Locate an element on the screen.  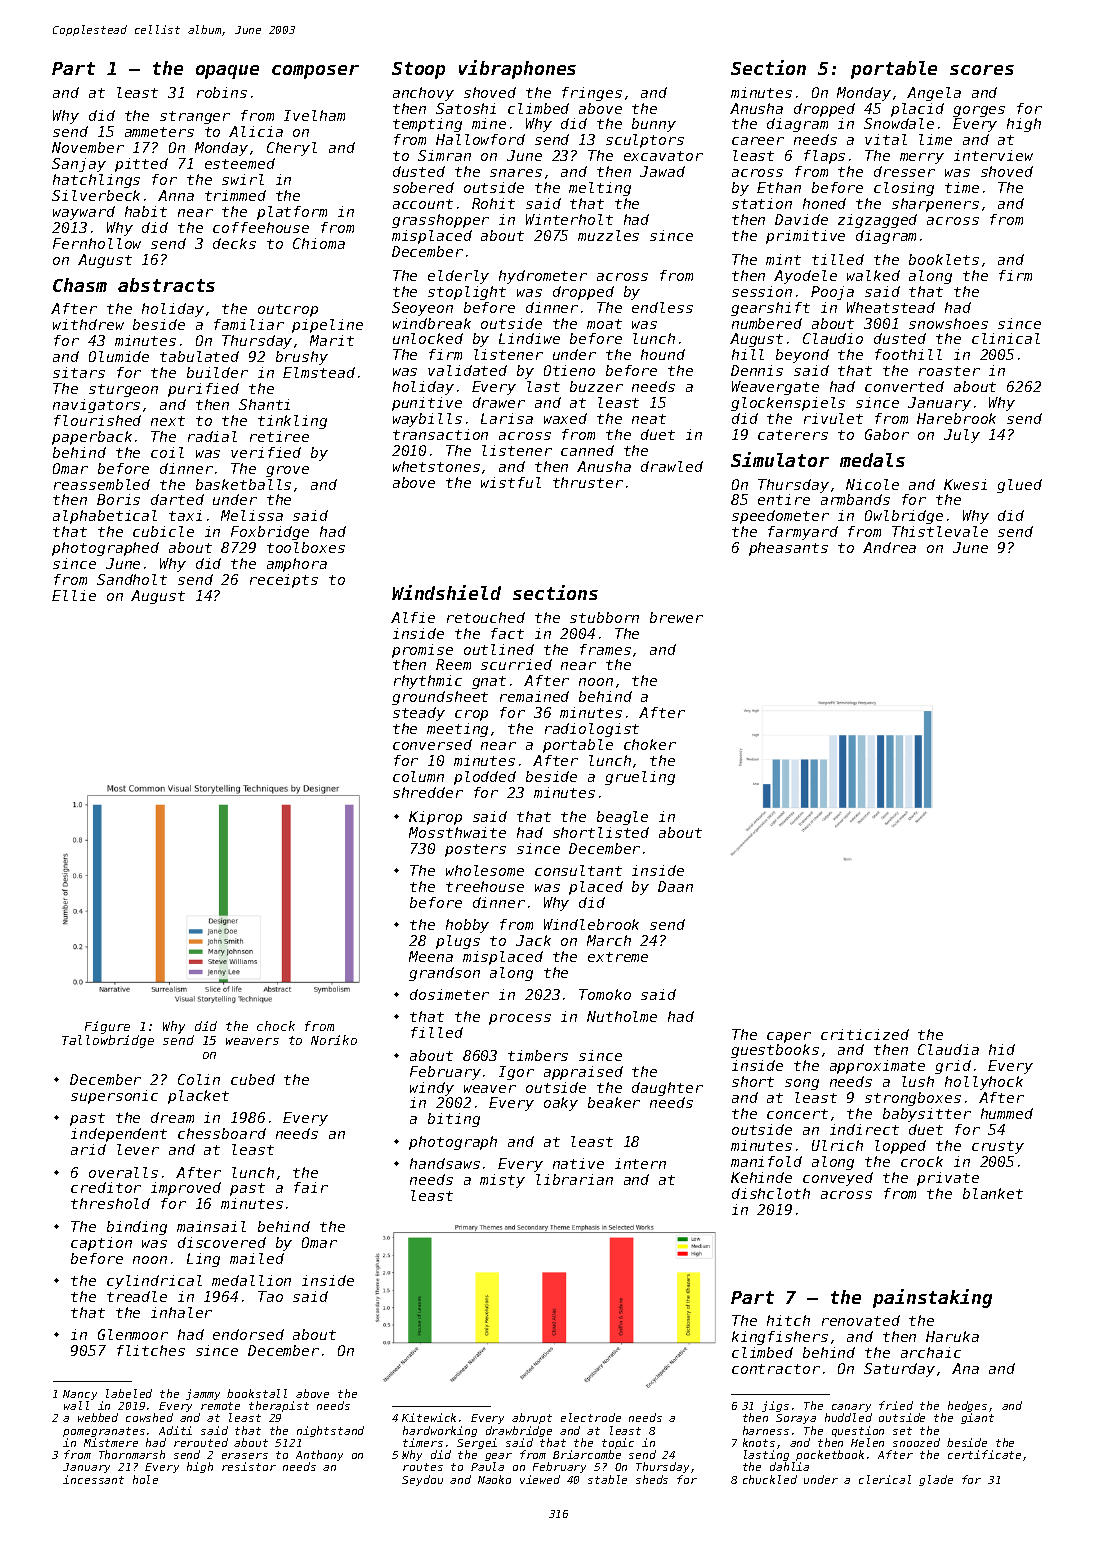
Sandholt is located at coordinates (132, 579).
